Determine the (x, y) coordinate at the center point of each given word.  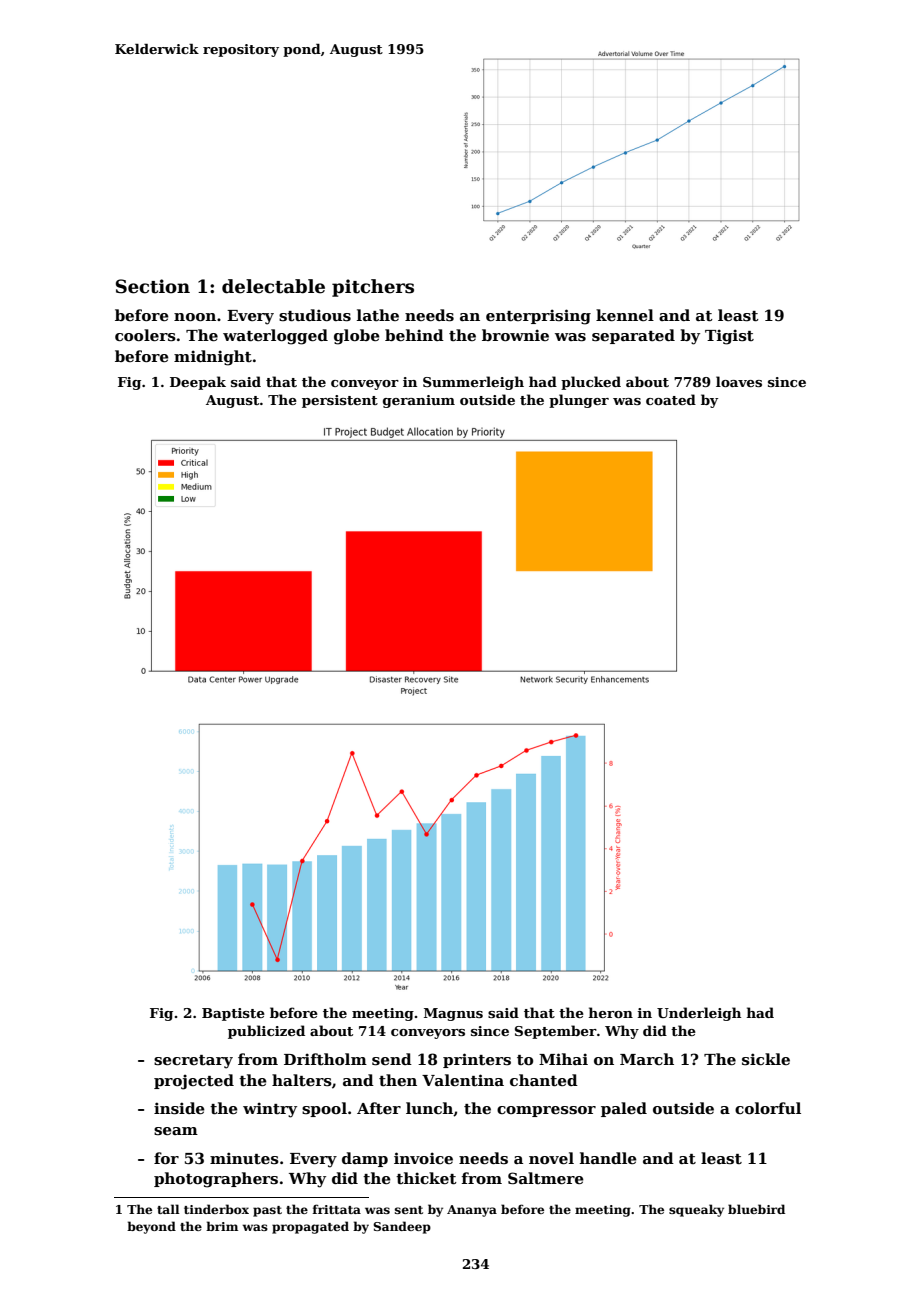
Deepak (198, 383)
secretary (193, 1062)
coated (671, 399)
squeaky (696, 1210)
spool (324, 1109)
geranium (419, 401)
